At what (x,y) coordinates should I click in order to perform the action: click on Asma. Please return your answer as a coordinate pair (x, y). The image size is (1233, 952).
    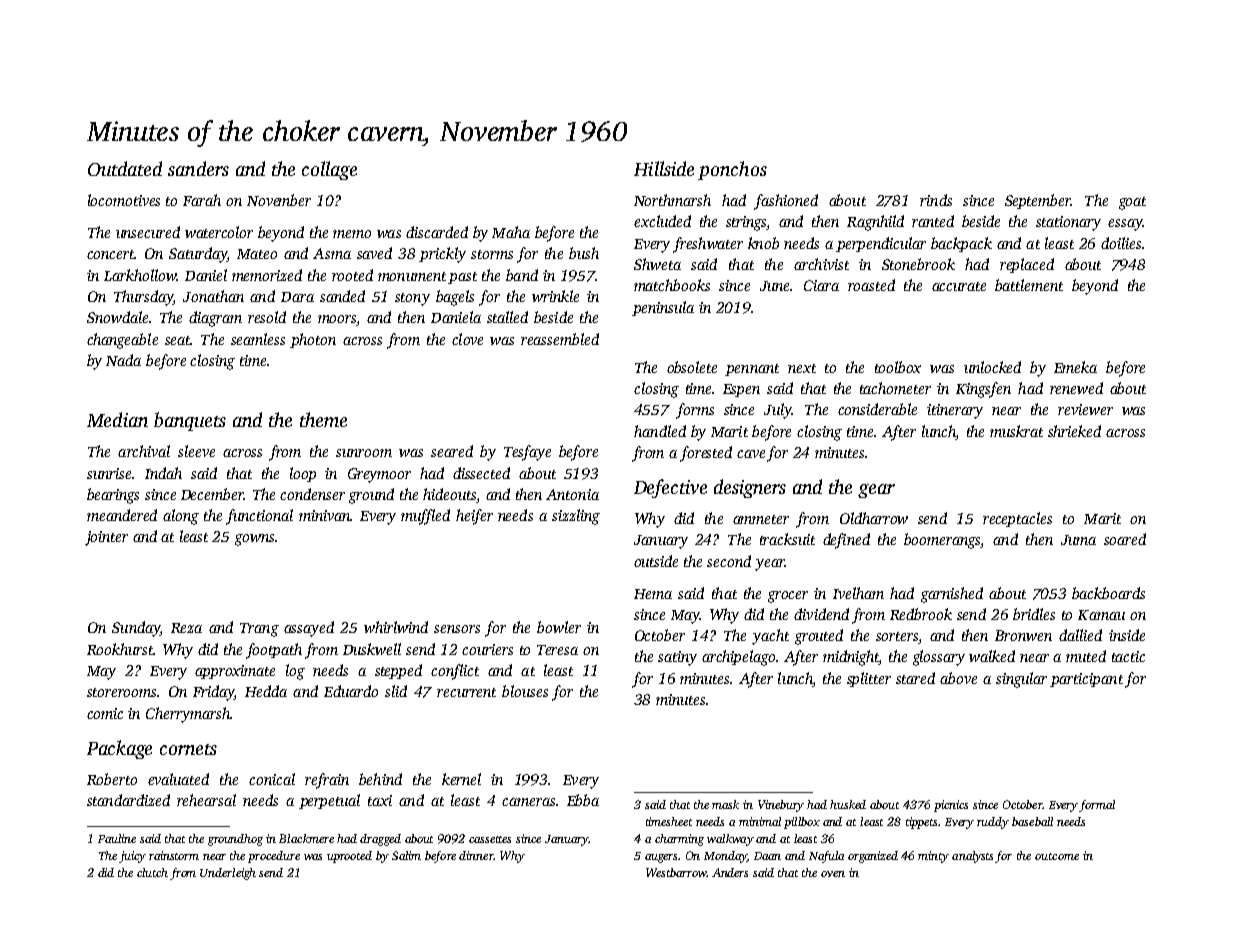
    Looking at the image, I should click on (332, 253).
